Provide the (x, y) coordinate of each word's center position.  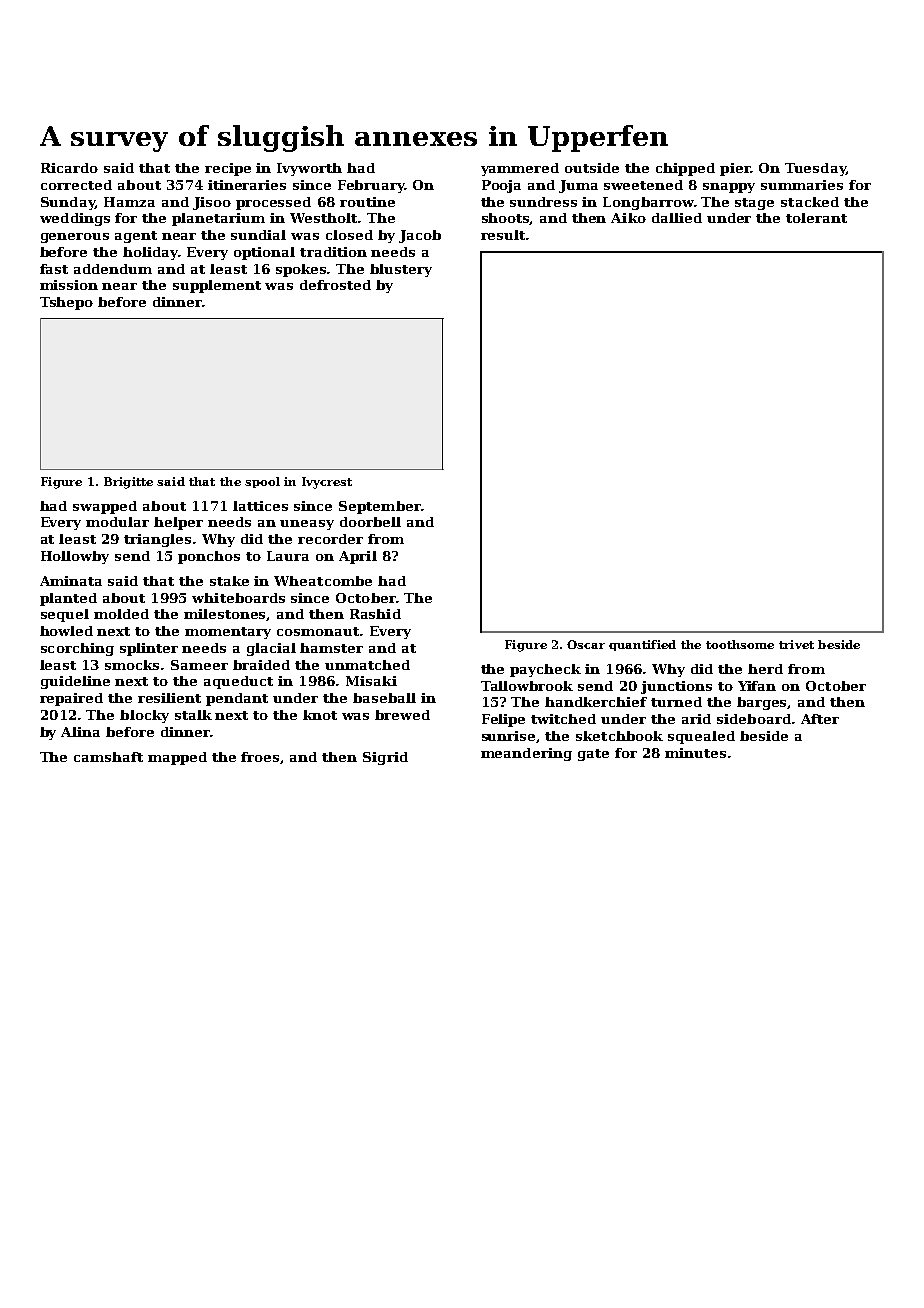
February (371, 186)
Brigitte (128, 483)
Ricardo (69, 168)
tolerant (816, 218)
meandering (526, 754)
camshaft (108, 757)
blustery (401, 270)
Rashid (375, 614)
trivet (796, 644)
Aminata (71, 581)
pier (735, 169)
